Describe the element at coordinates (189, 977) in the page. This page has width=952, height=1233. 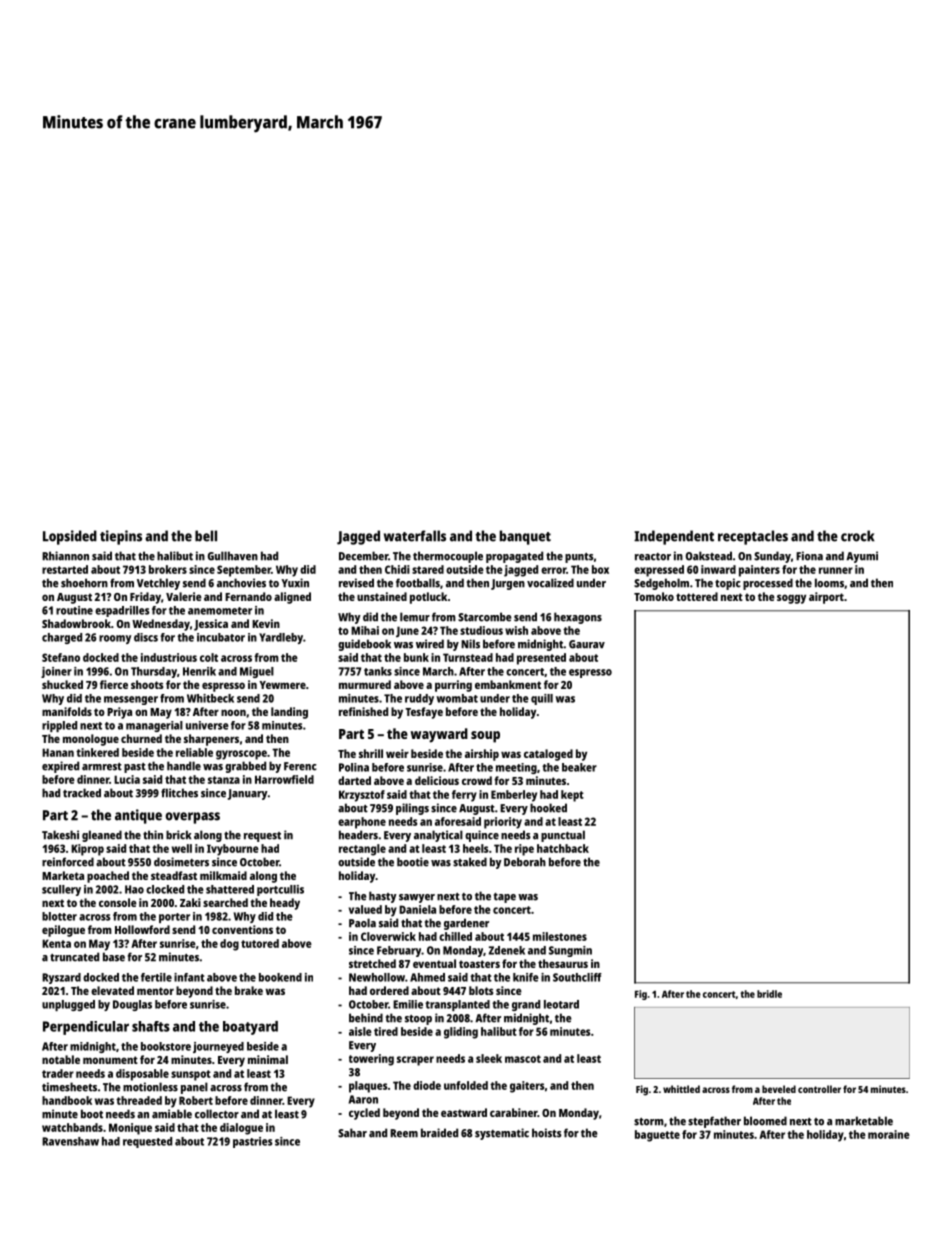
I see `infant` at that location.
